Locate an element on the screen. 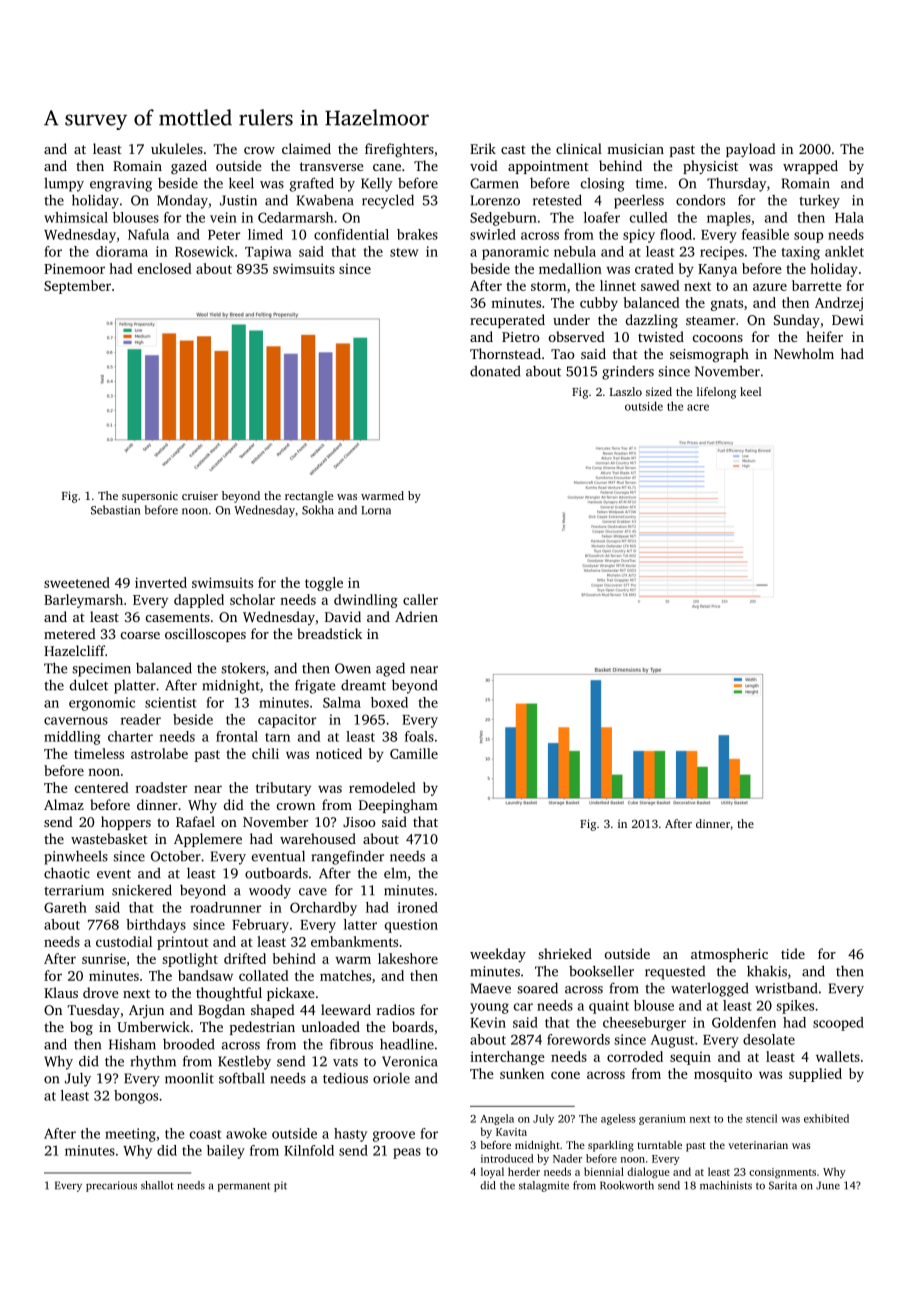  desolate is located at coordinates (769, 1039).
